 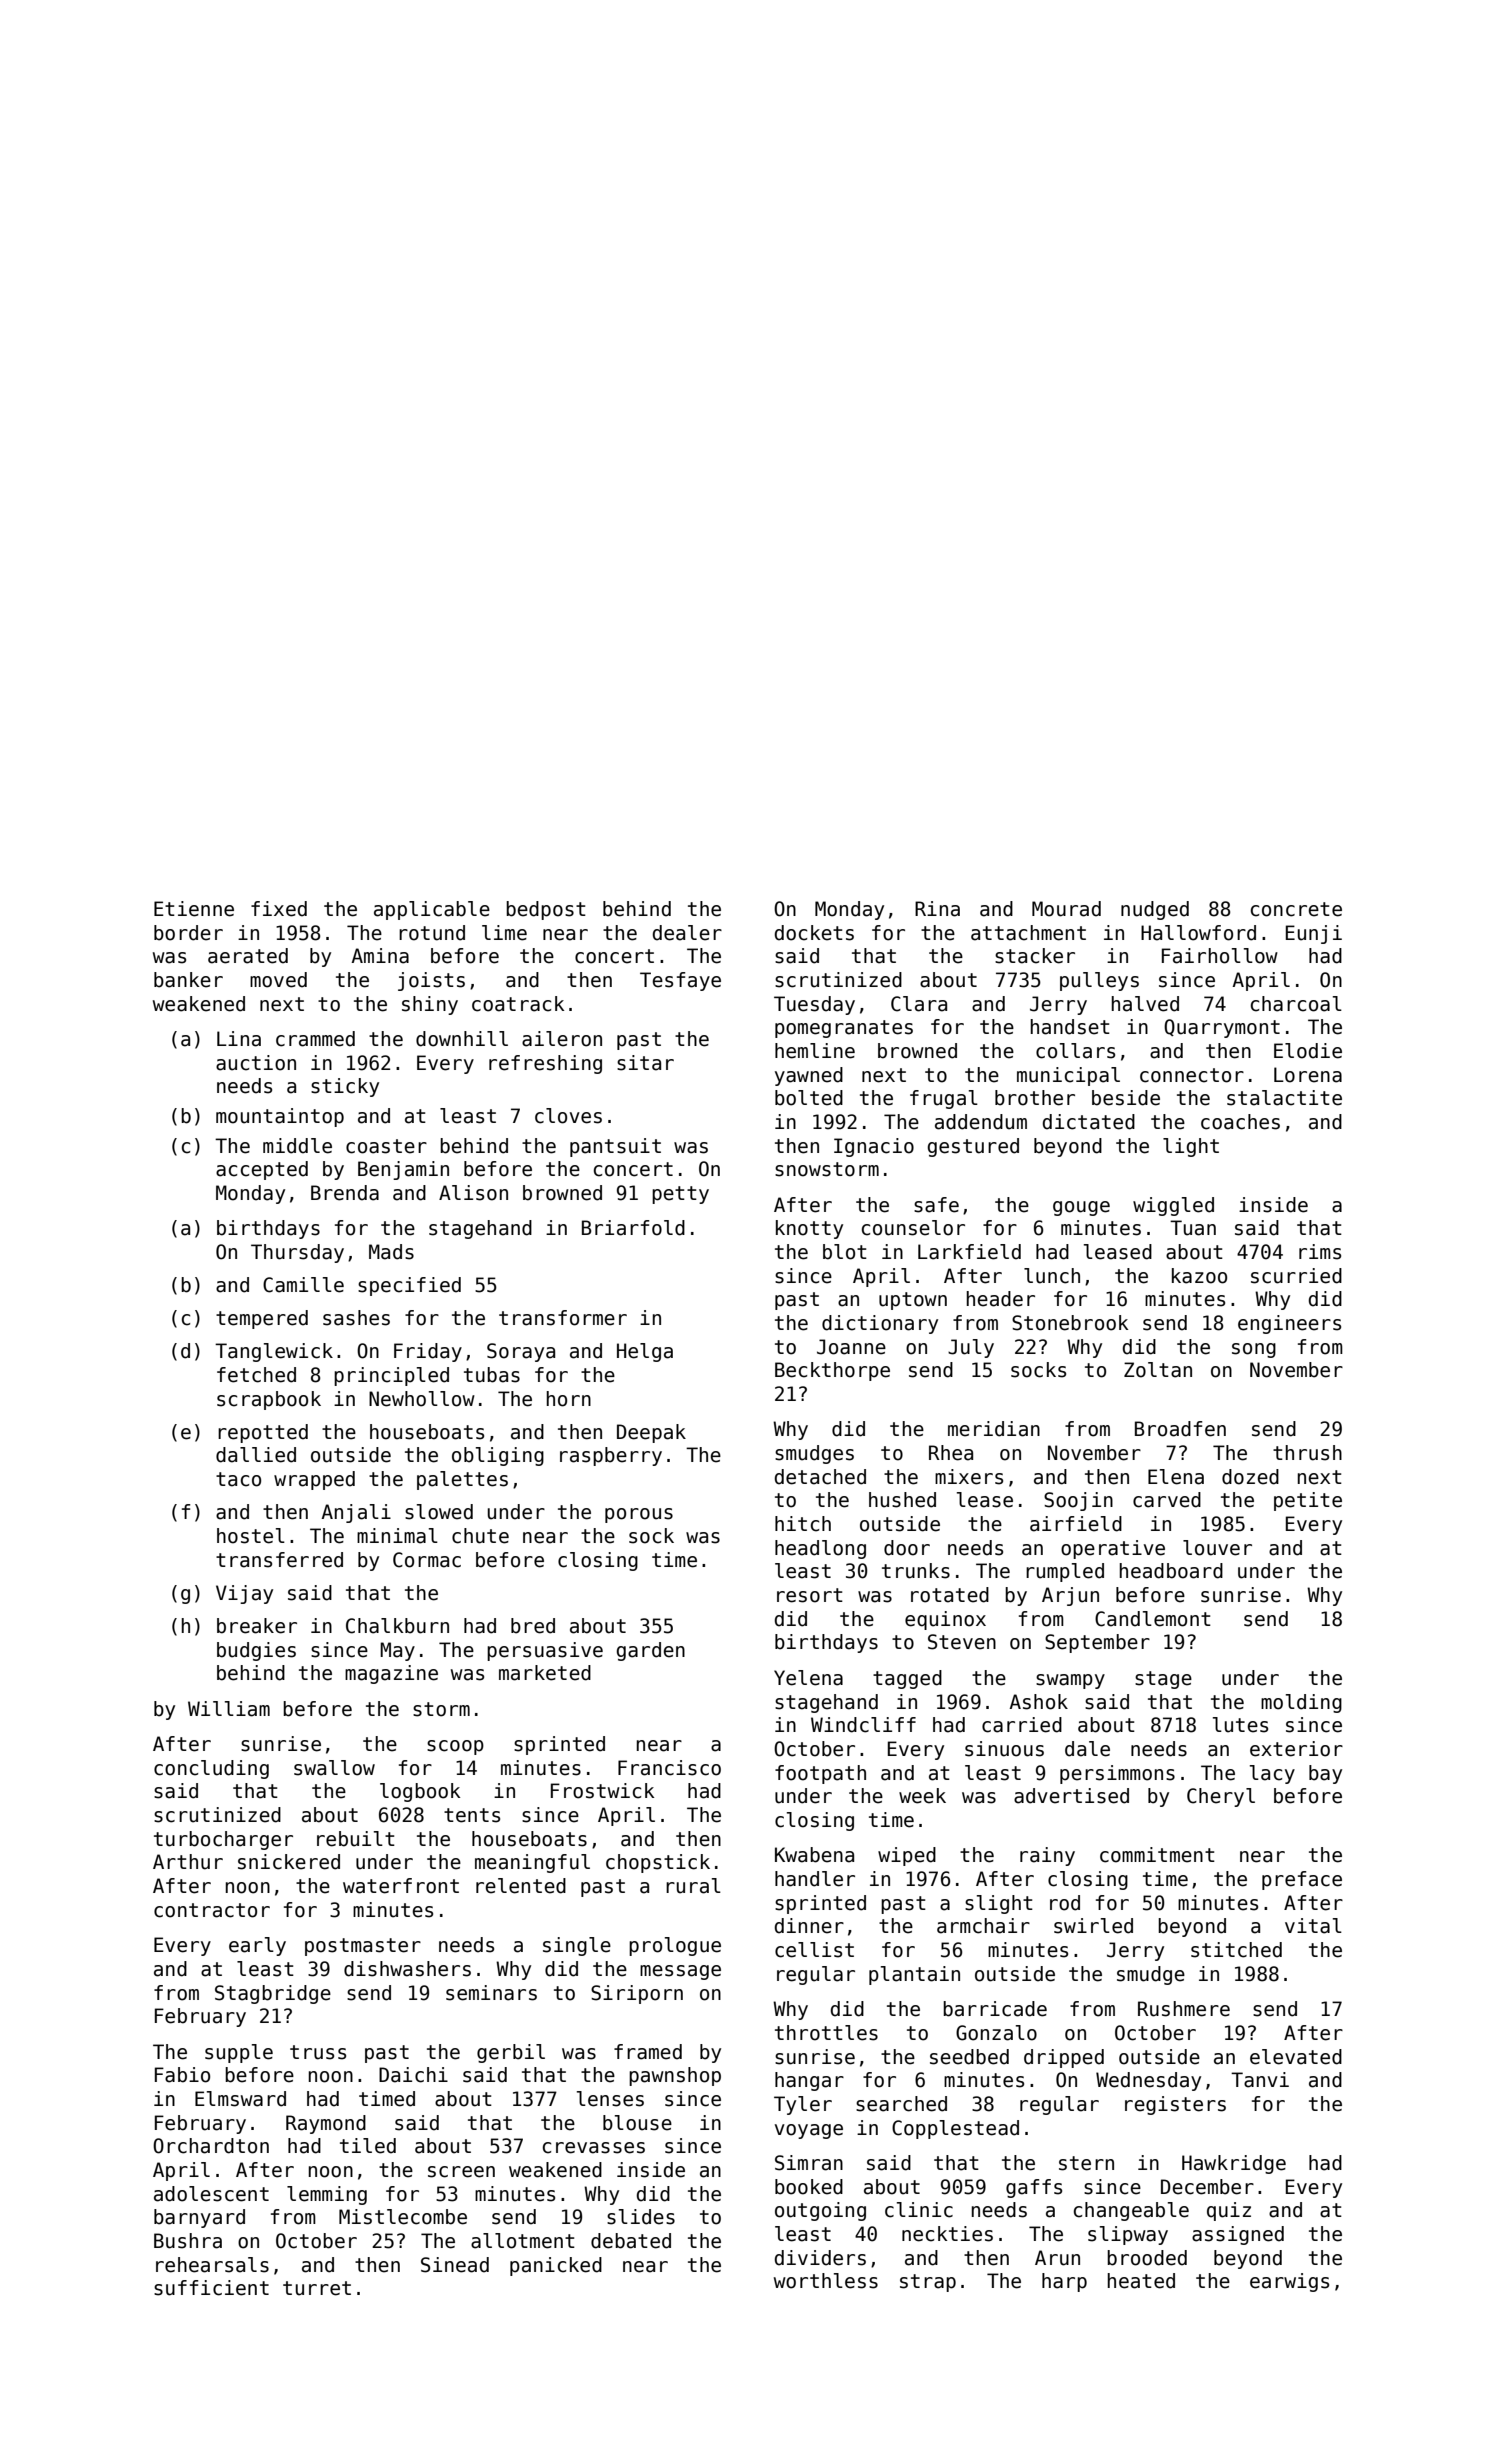 I want to click on Siriporn, so click(x=637, y=1994).
